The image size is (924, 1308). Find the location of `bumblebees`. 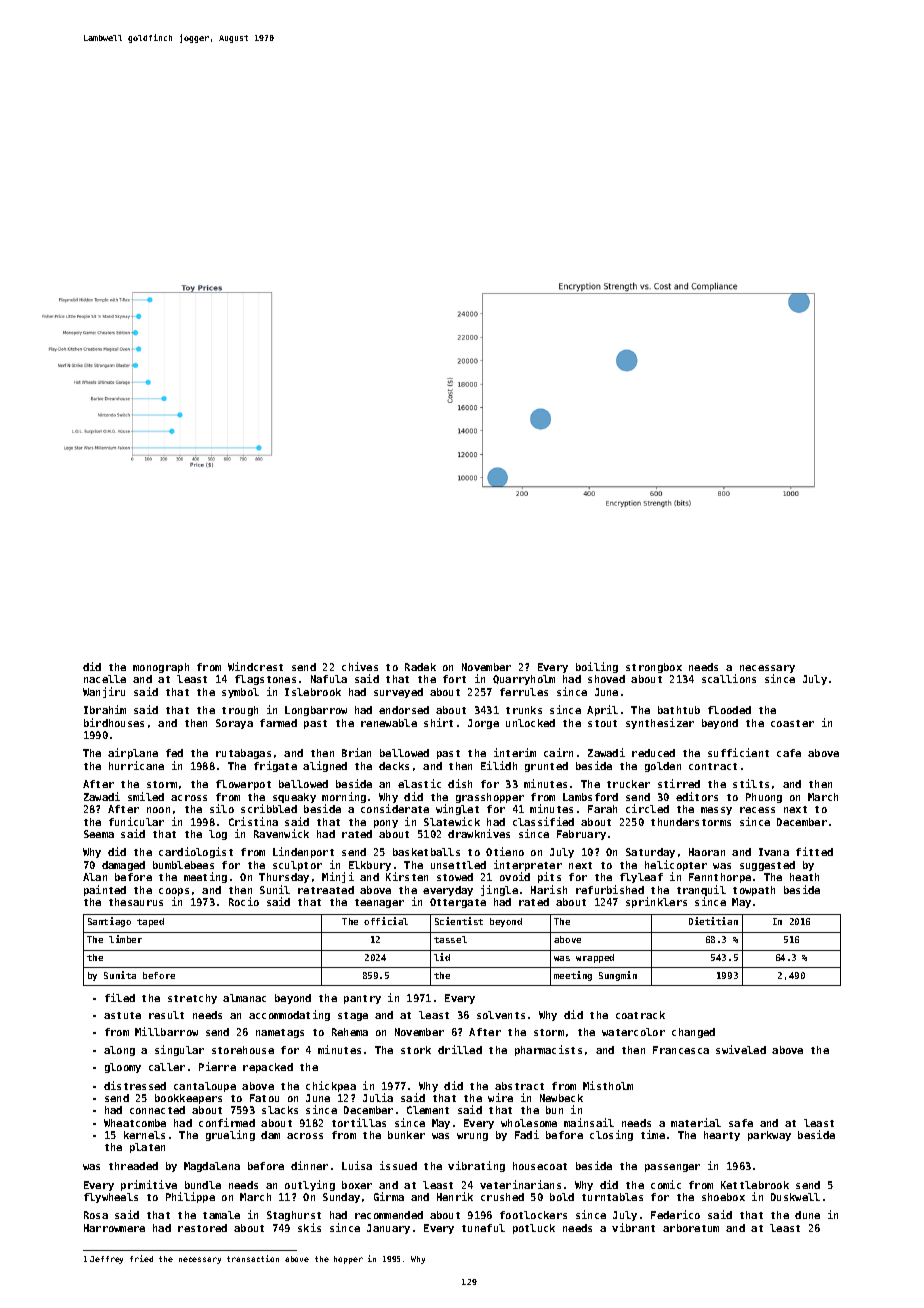

bumblebees is located at coordinates (183, 865).
